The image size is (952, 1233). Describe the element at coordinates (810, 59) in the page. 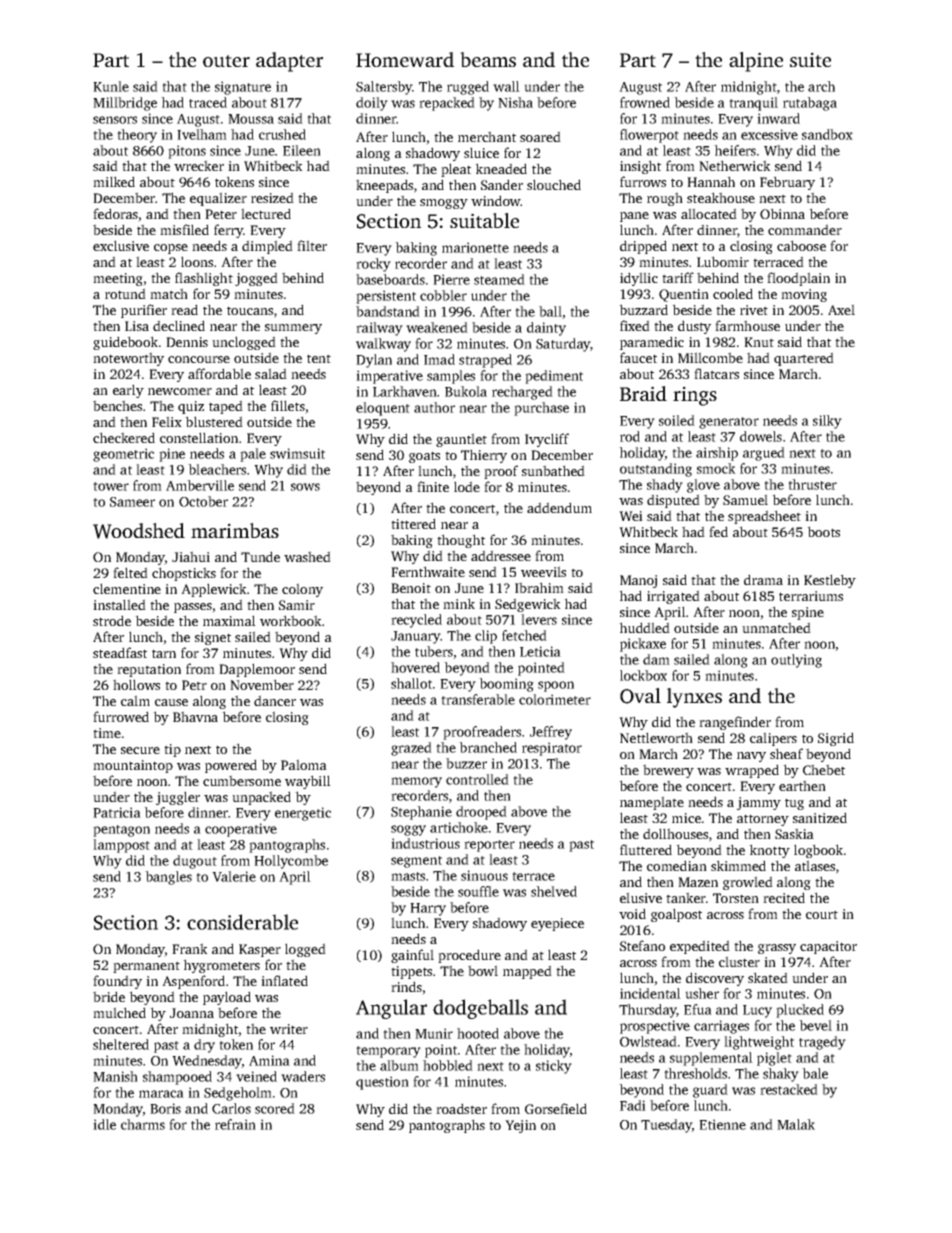

I see `suite` at that location.
